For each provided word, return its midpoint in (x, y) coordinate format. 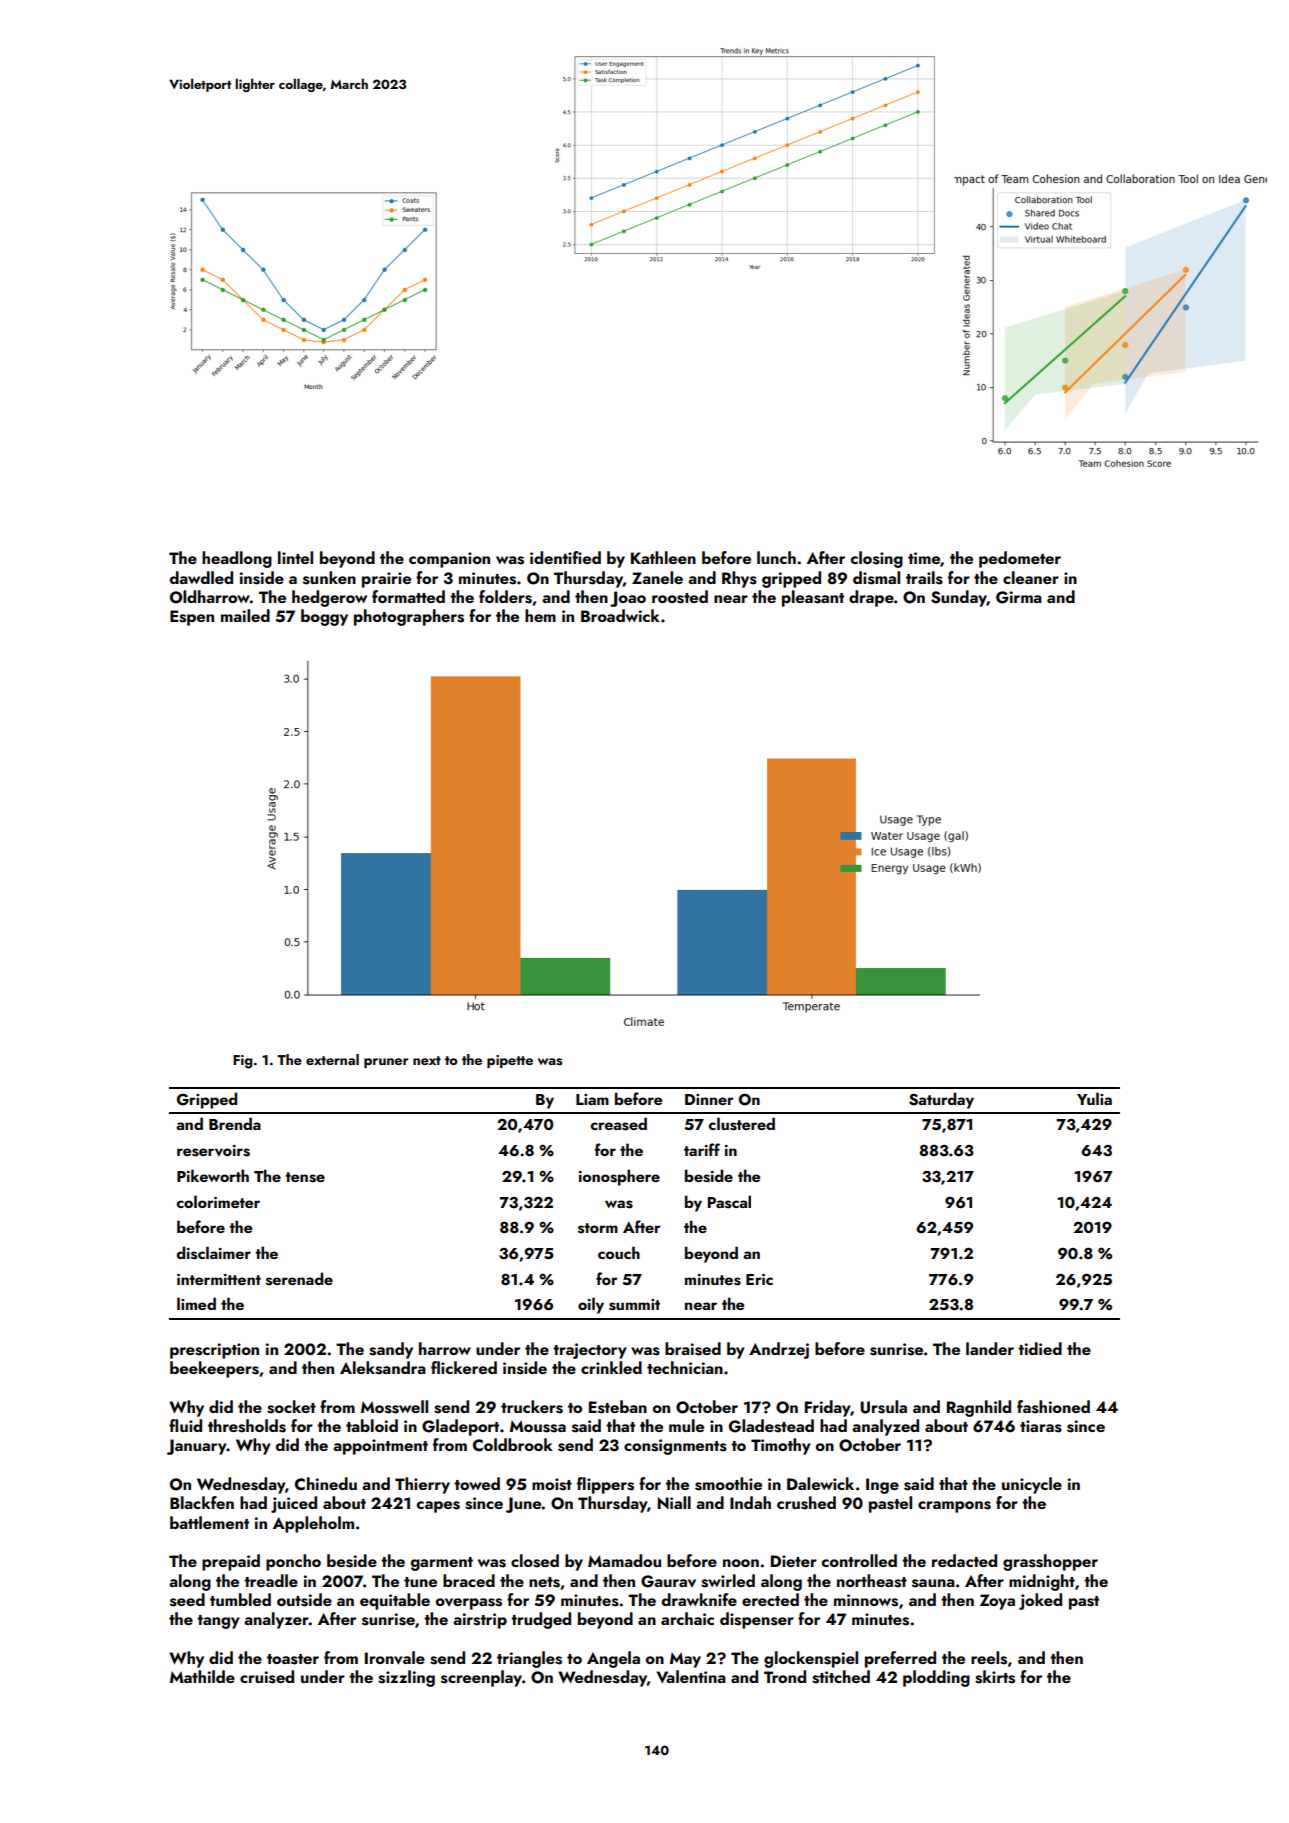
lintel (295, 557)
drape (871, 598)
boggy (324, 617)
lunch (776, 557)
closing (876, 559)
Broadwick (620, 615)
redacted (964, 1560)
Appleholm (313, 1524)
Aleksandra (383, 1368)
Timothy (781, 1446)
